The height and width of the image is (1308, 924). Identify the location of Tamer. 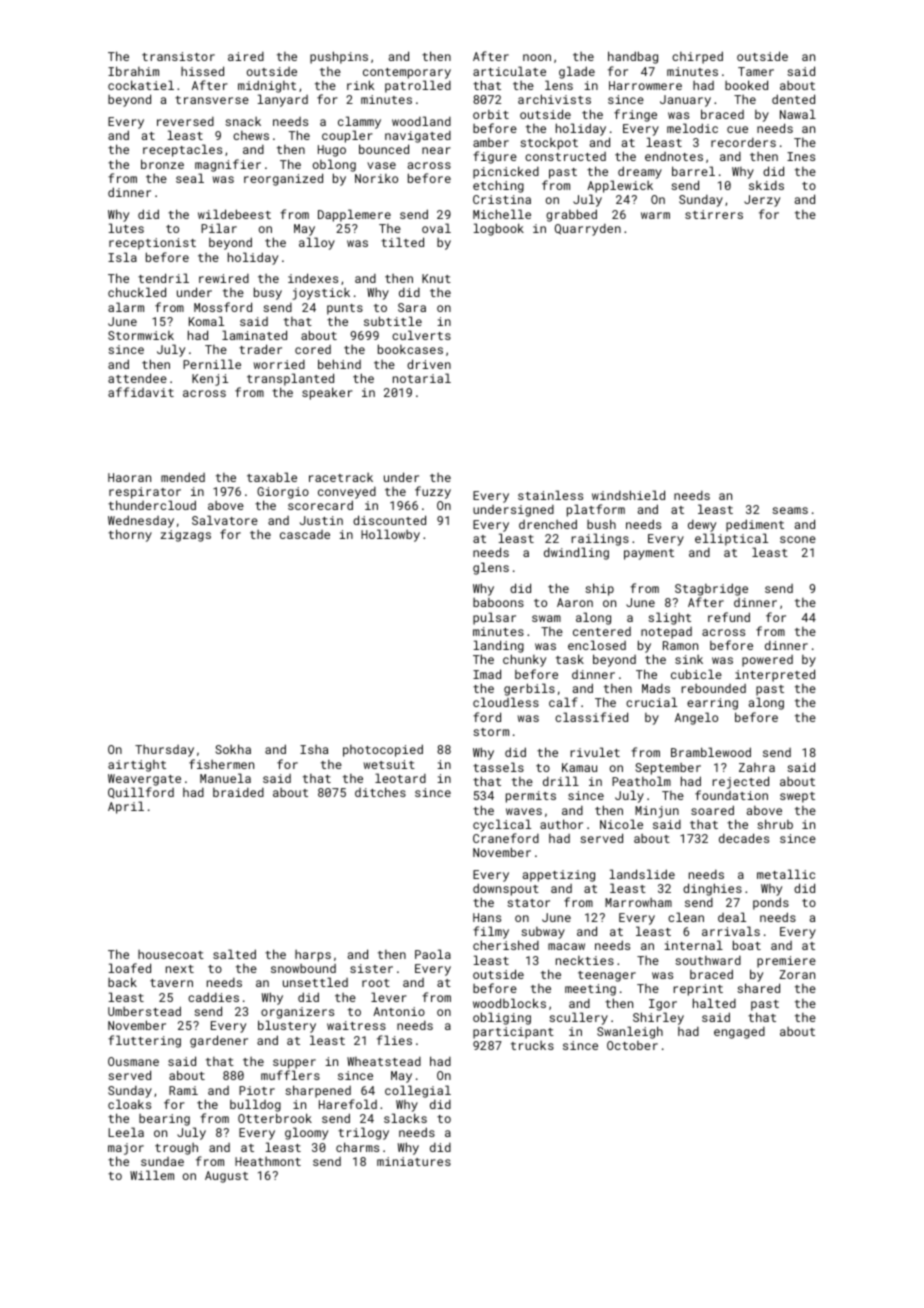
(756, 71).
